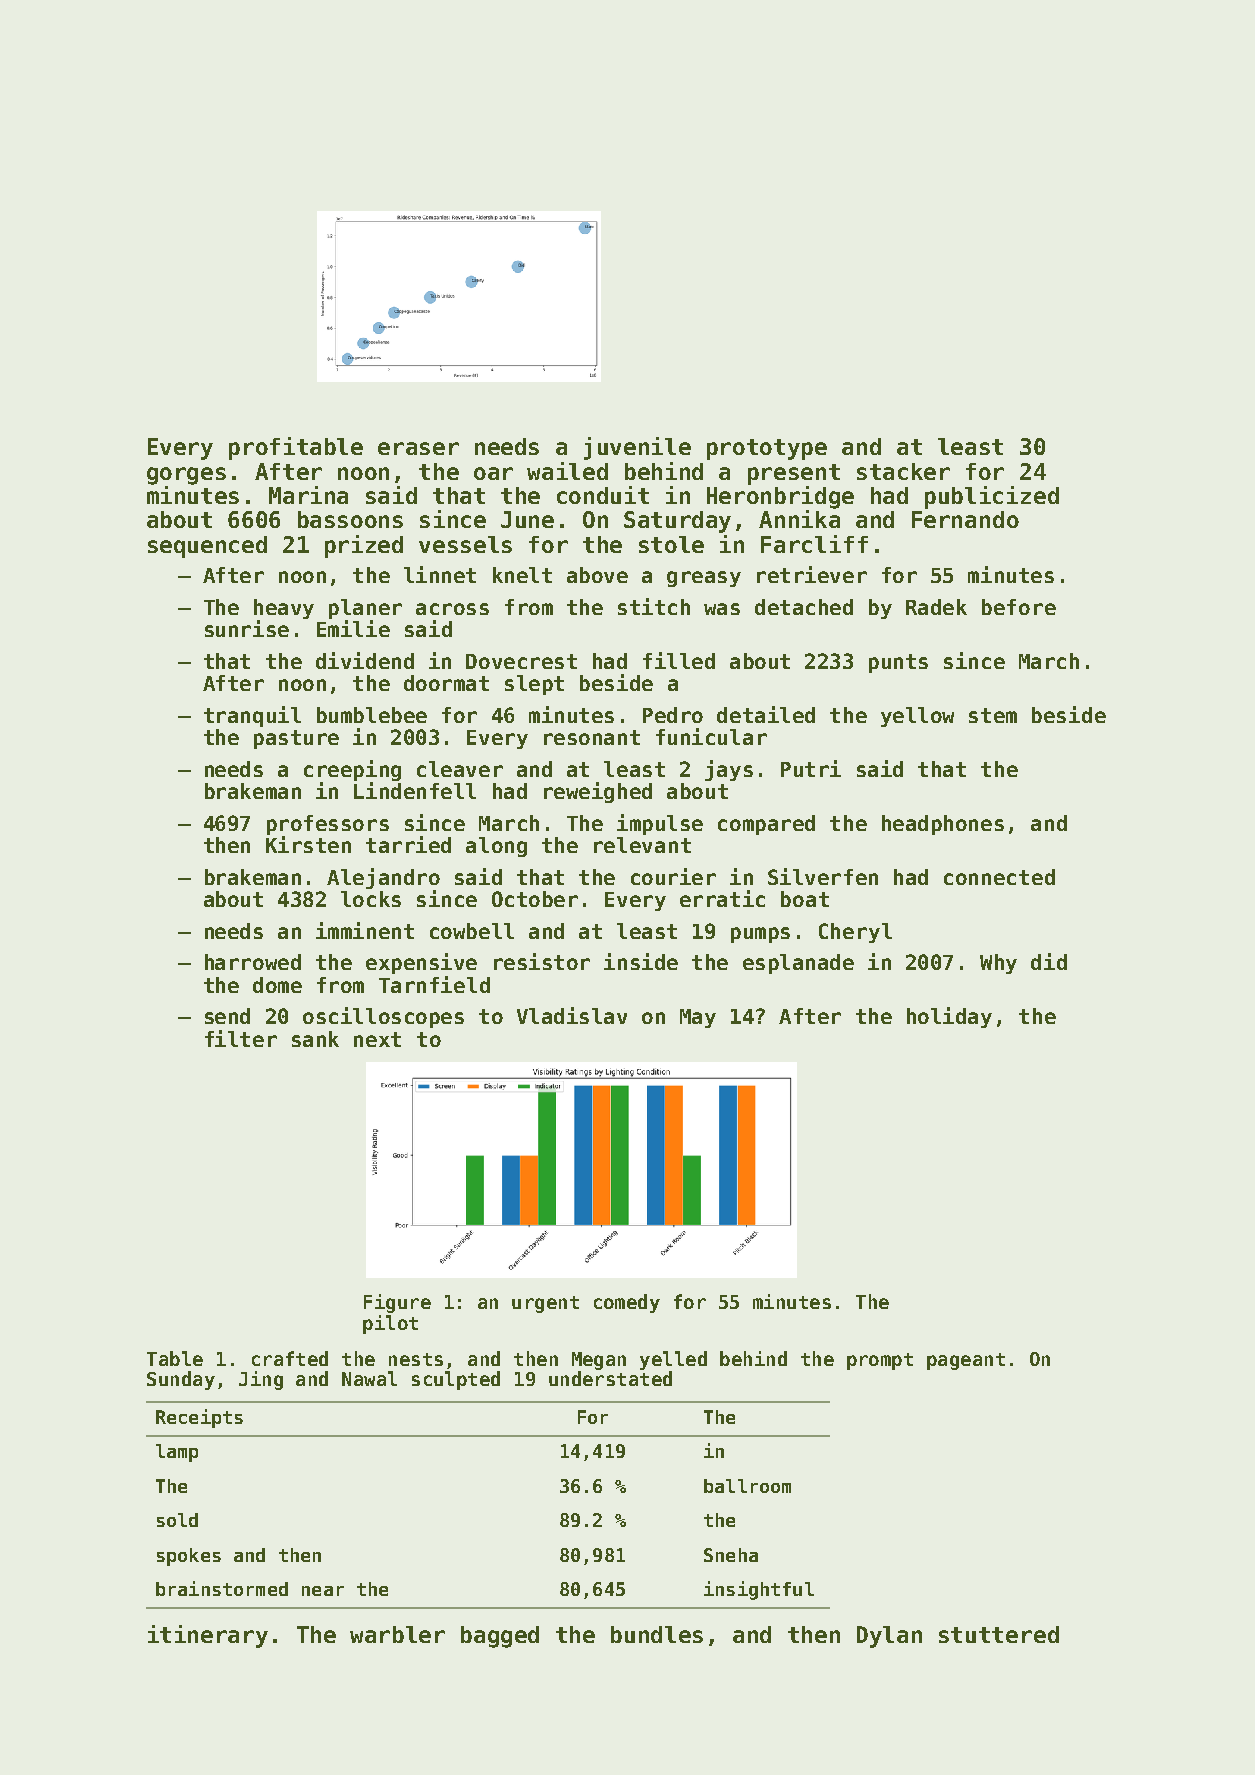 This image has width=1255, height=1775. Describe the element at coordinates (949, 1017) in the image. I see `holiday` at that location.
